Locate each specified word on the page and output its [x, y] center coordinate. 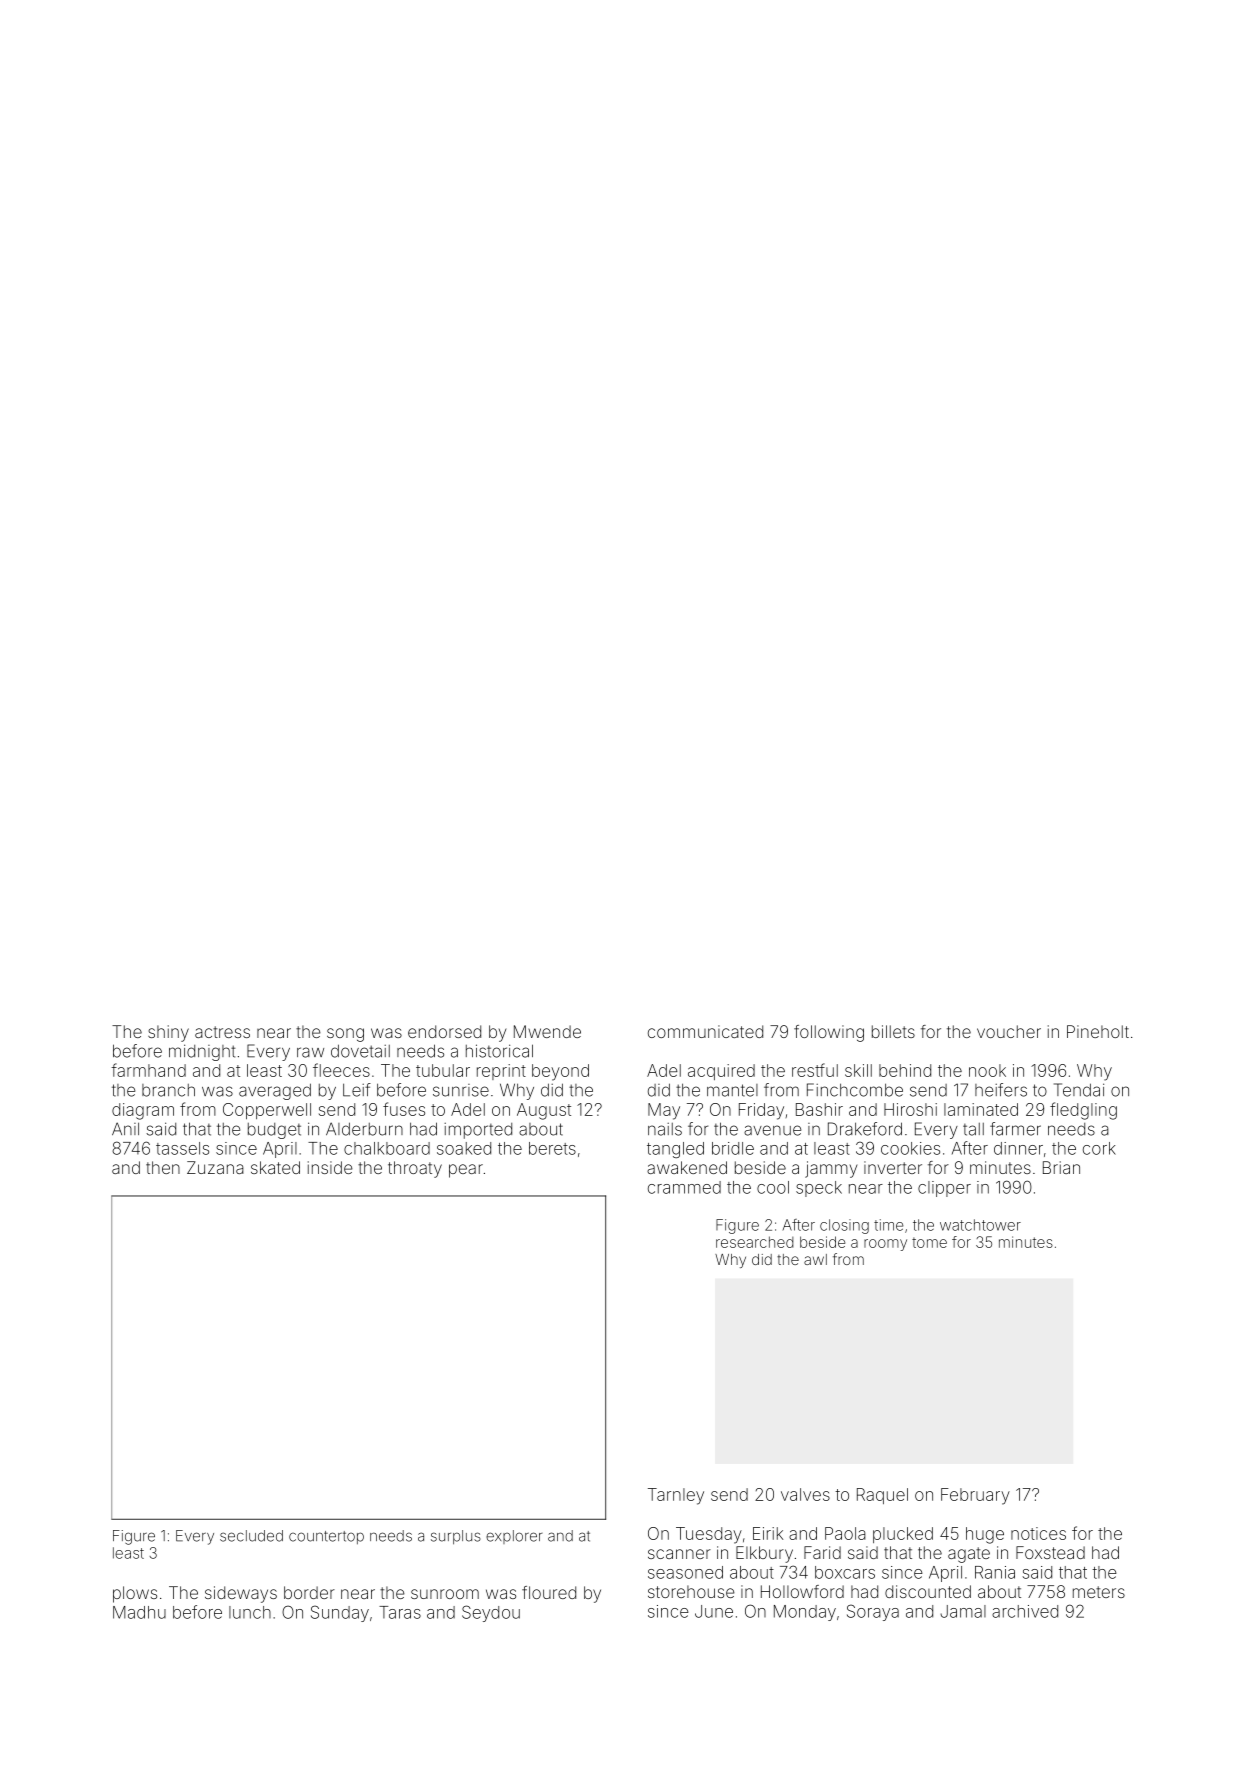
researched [755, 1242]
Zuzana [215, 1167]
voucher [1009, 1031]
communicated [705, 1031]
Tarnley [676, 1496]
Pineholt [1098, 1031]
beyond [560, 1072]
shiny [168, 1033]
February [975, 1496]
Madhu [139, 1612]
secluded [251, 1536]
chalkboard [387, 1148]
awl [815, 1259]
